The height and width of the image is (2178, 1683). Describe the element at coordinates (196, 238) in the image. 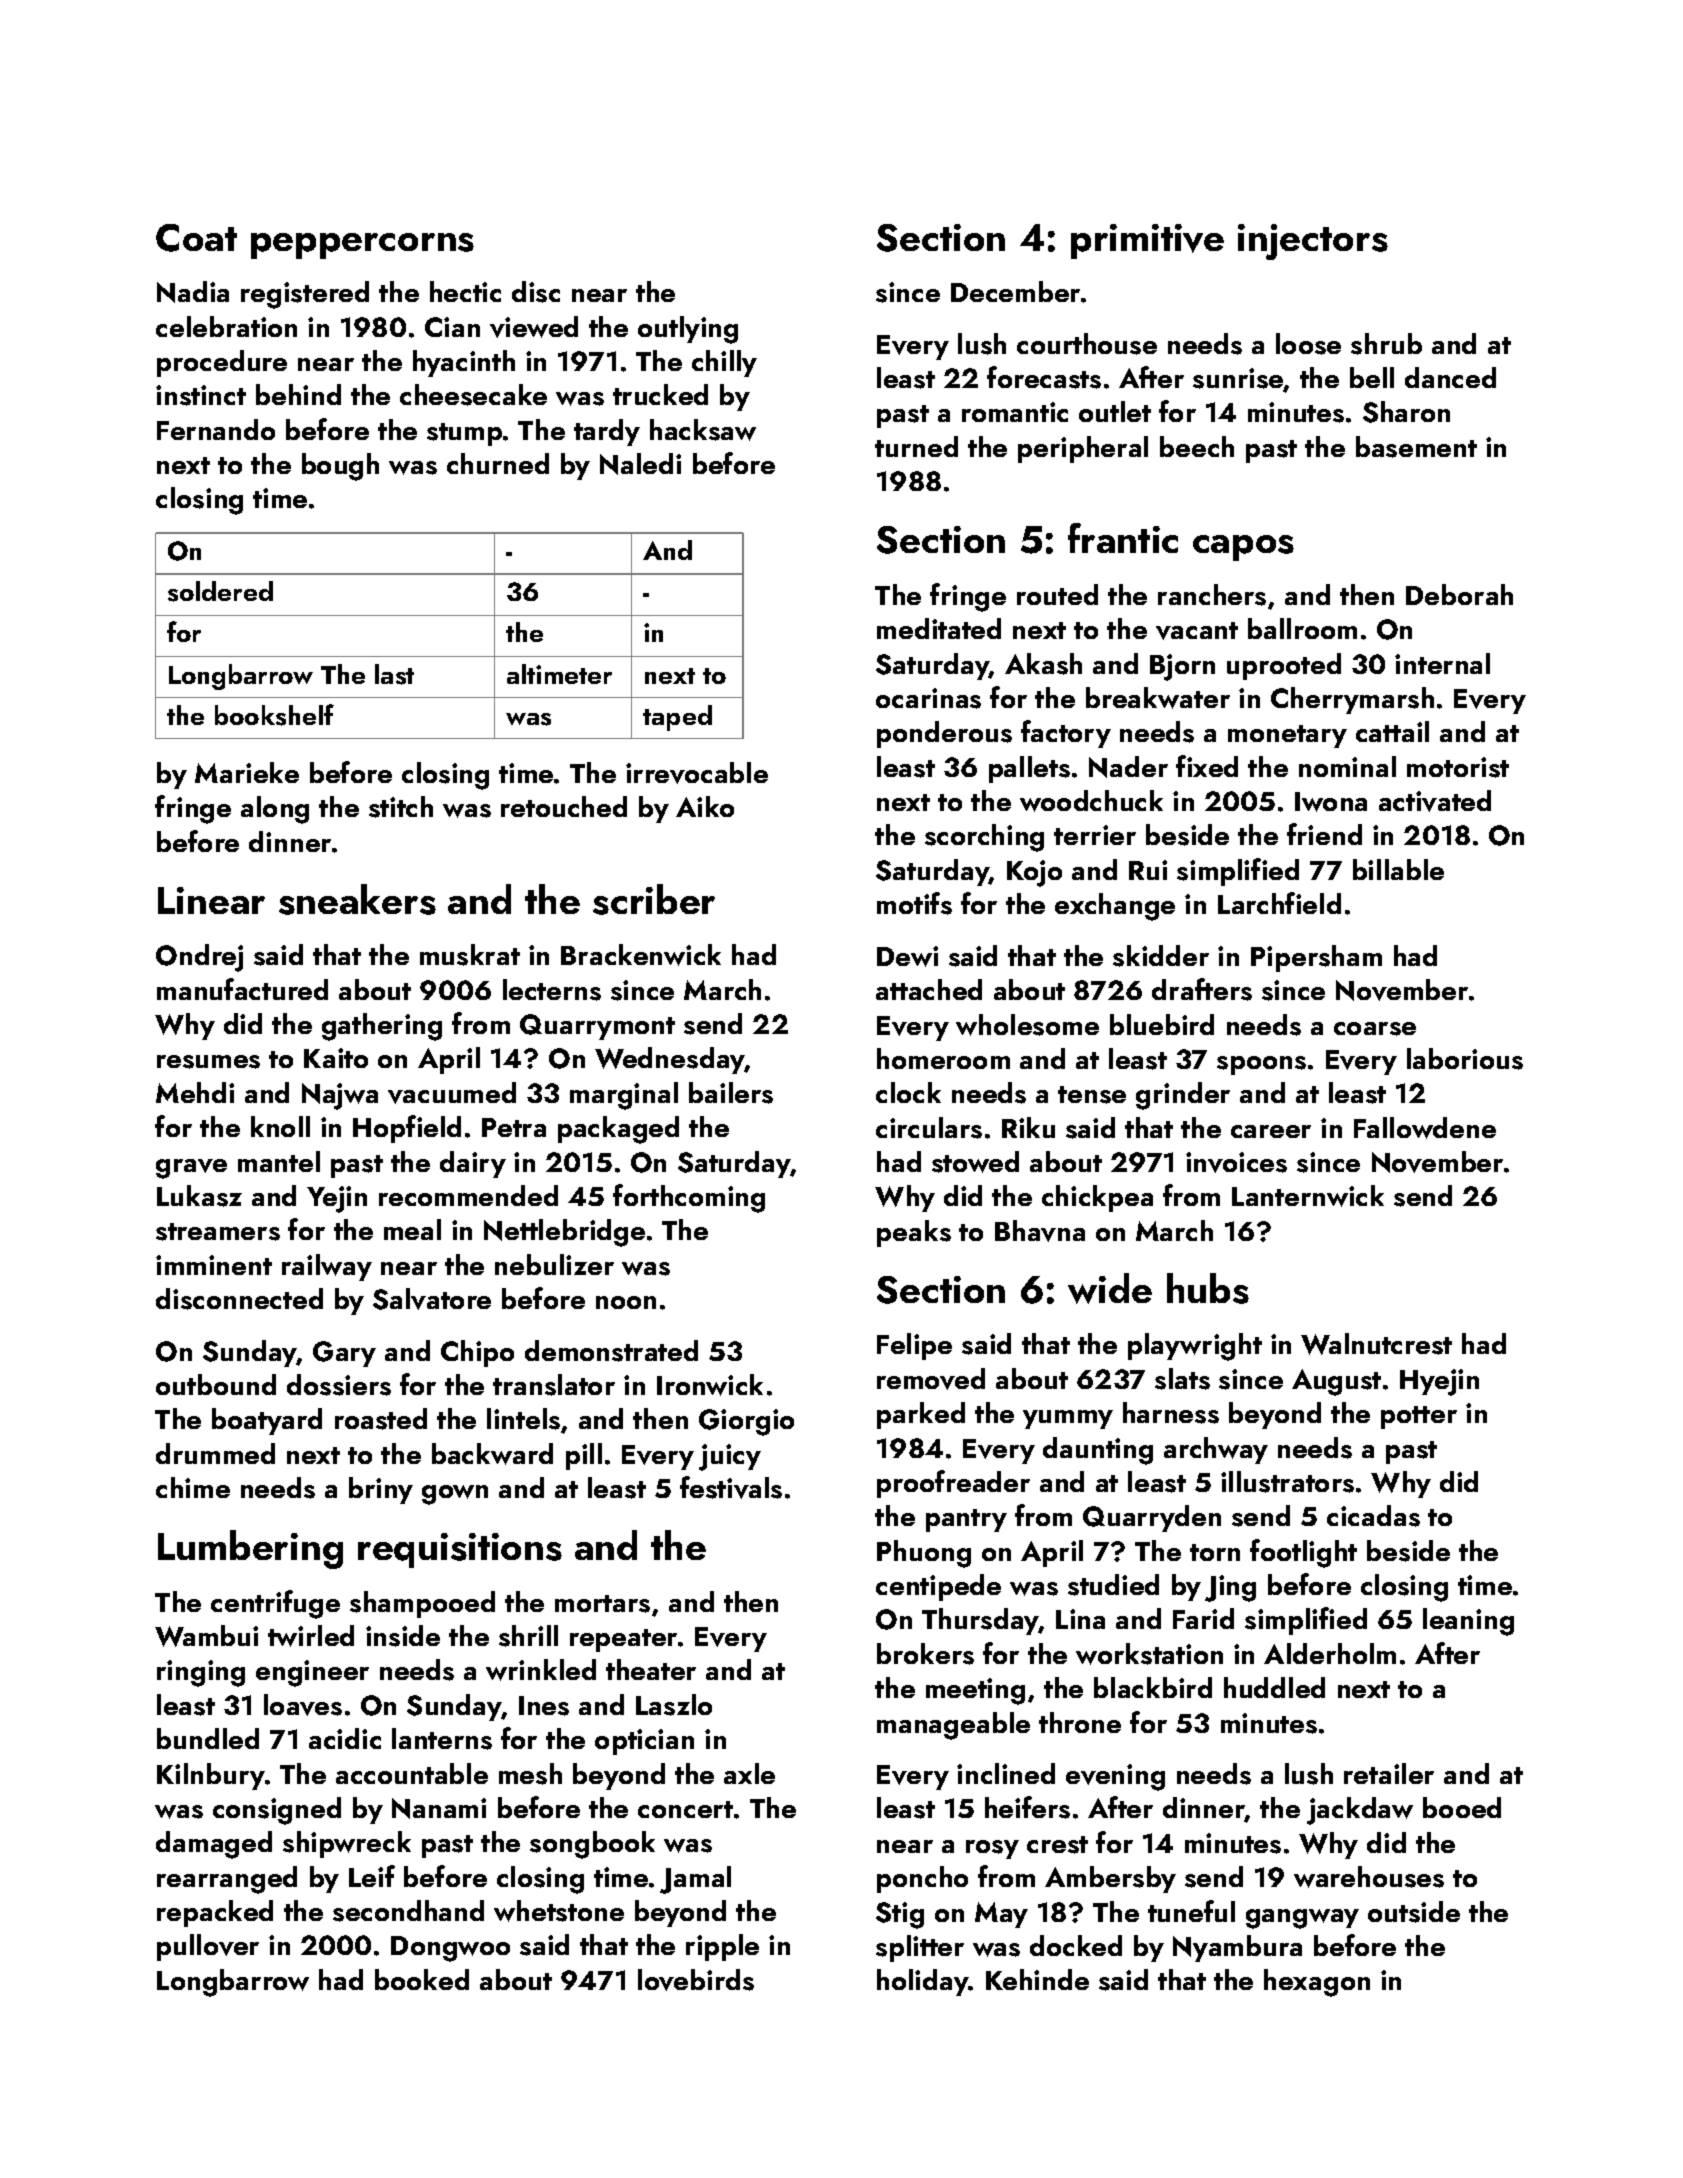

I see `Coat` at that location.
